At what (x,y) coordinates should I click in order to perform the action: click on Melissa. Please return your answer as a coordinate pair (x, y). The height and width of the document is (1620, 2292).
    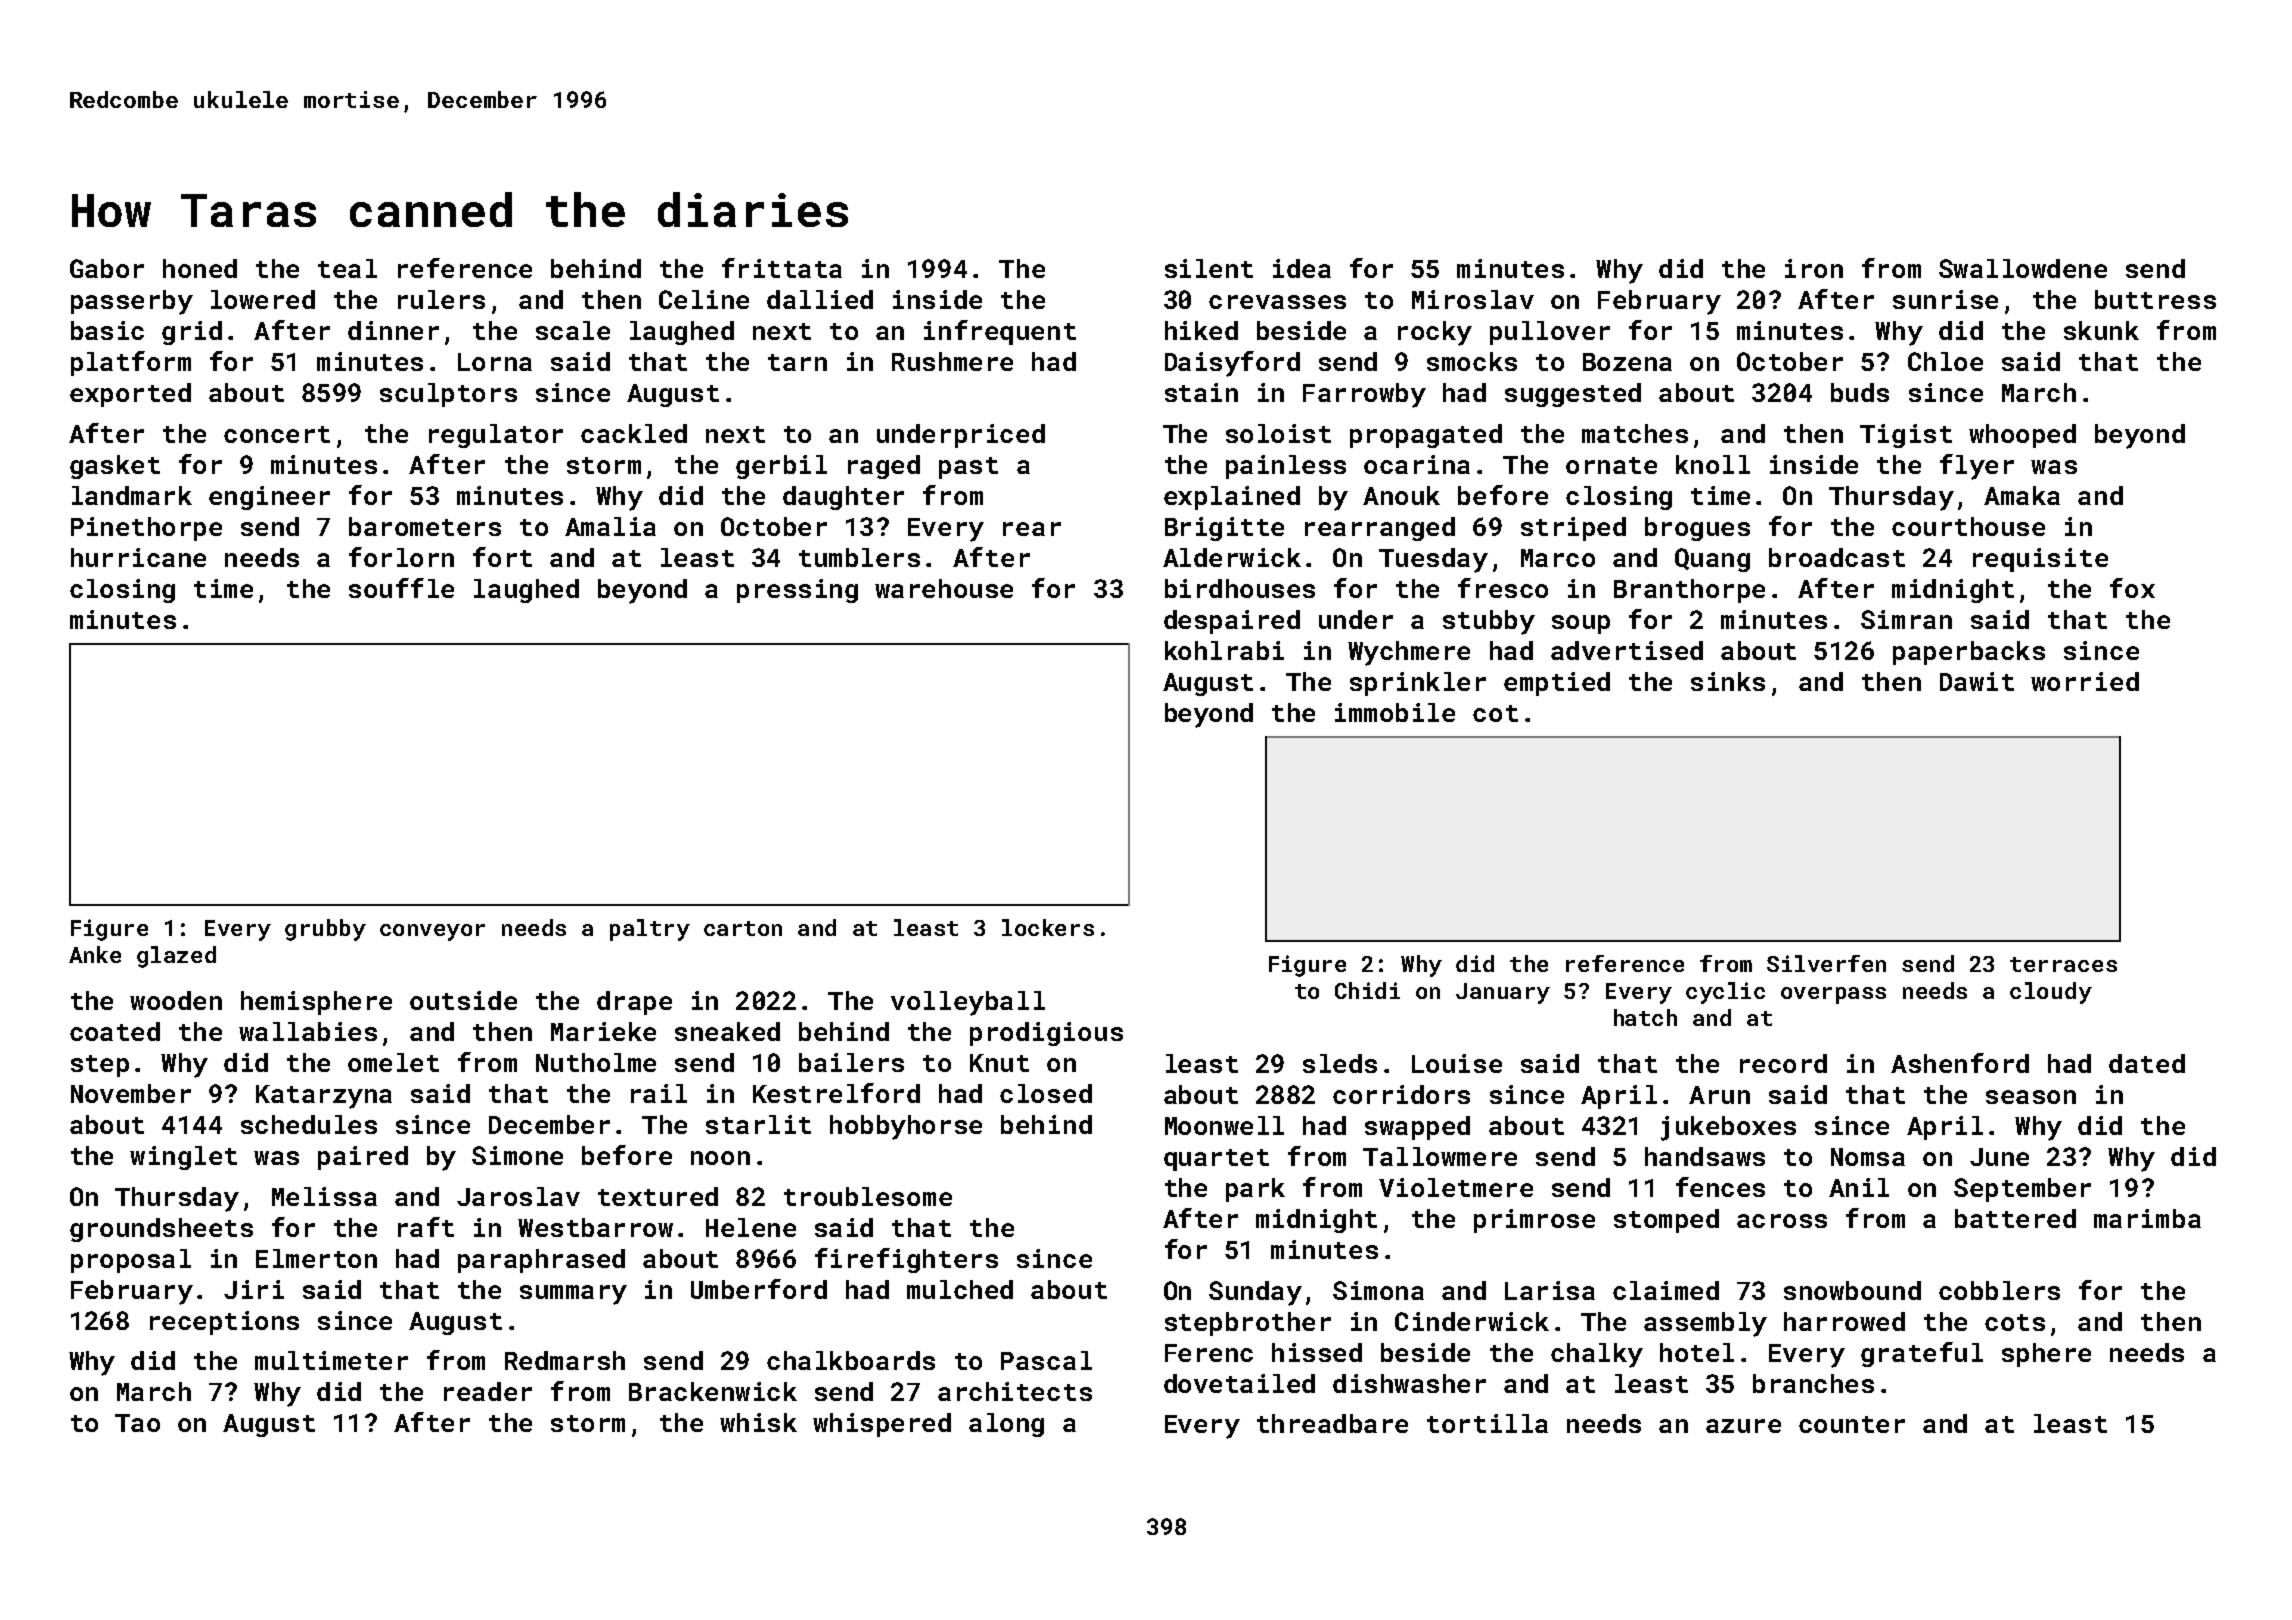
    Looking at the image, I should click on (324, 1196).
